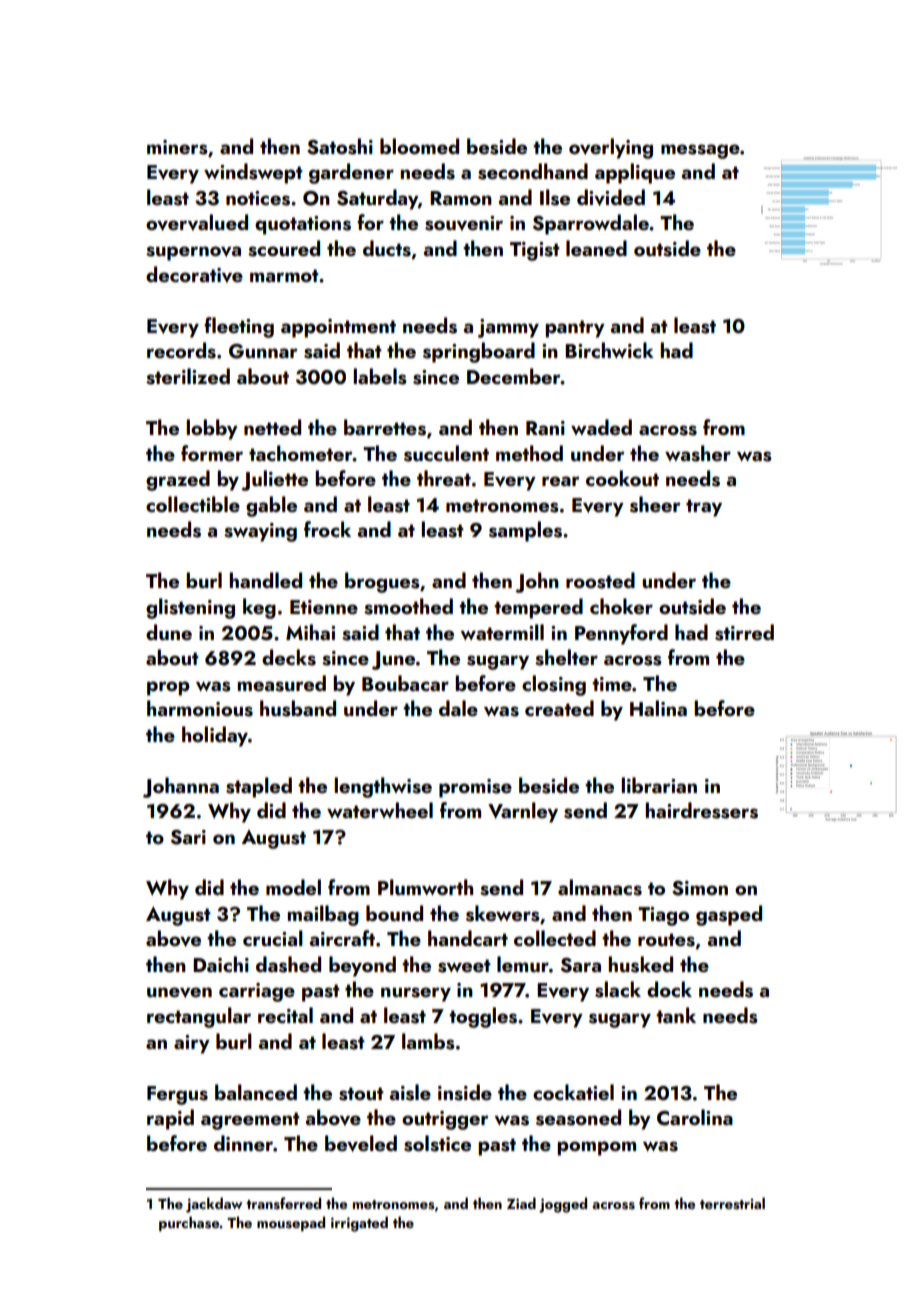 The image size is (924, 1311). What do you see at coordinates (700, 151) in the page?
I see `message` at bounding box center [700, 151].
